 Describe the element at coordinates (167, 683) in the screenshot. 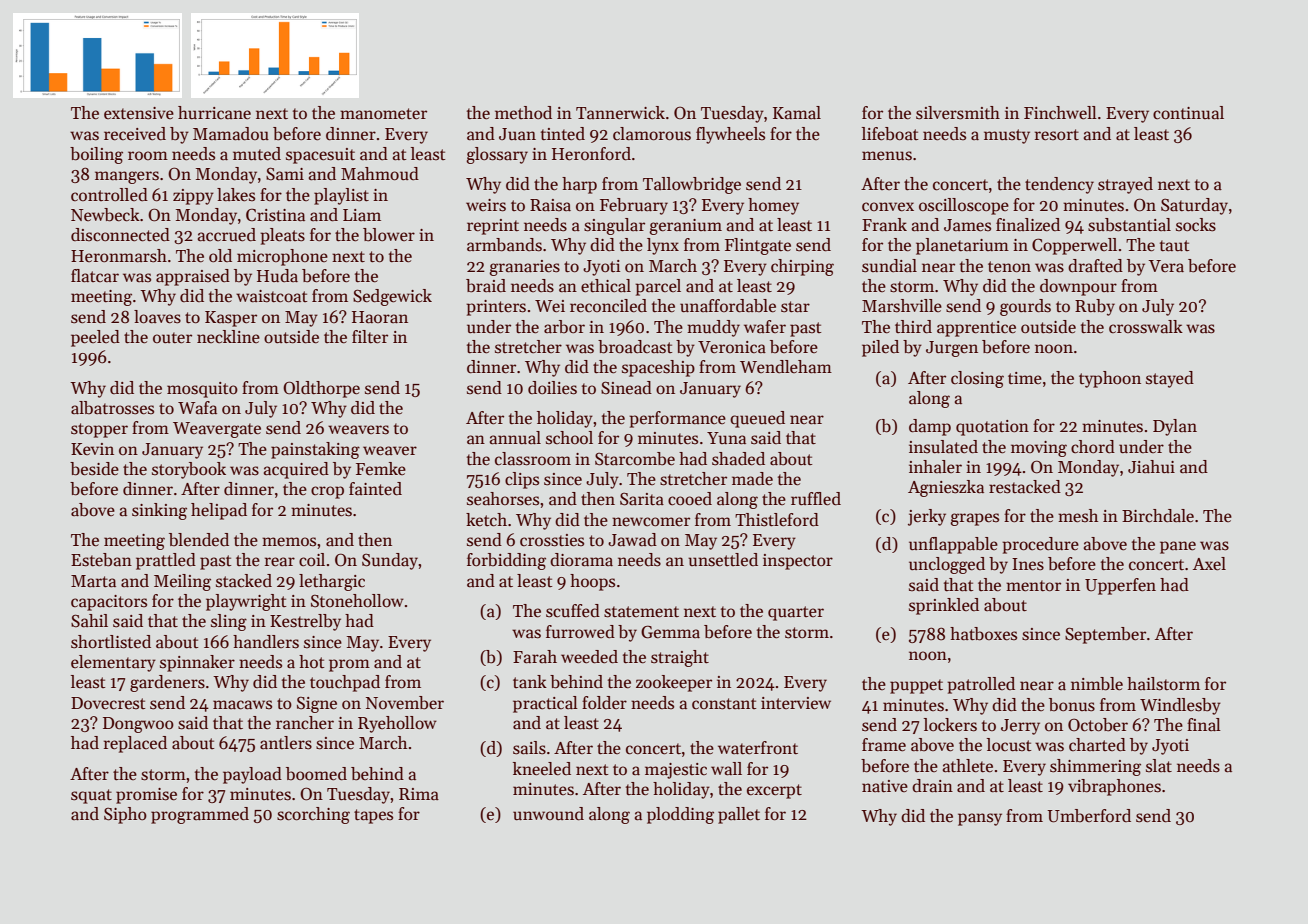

I see `gardeners` at that location.
